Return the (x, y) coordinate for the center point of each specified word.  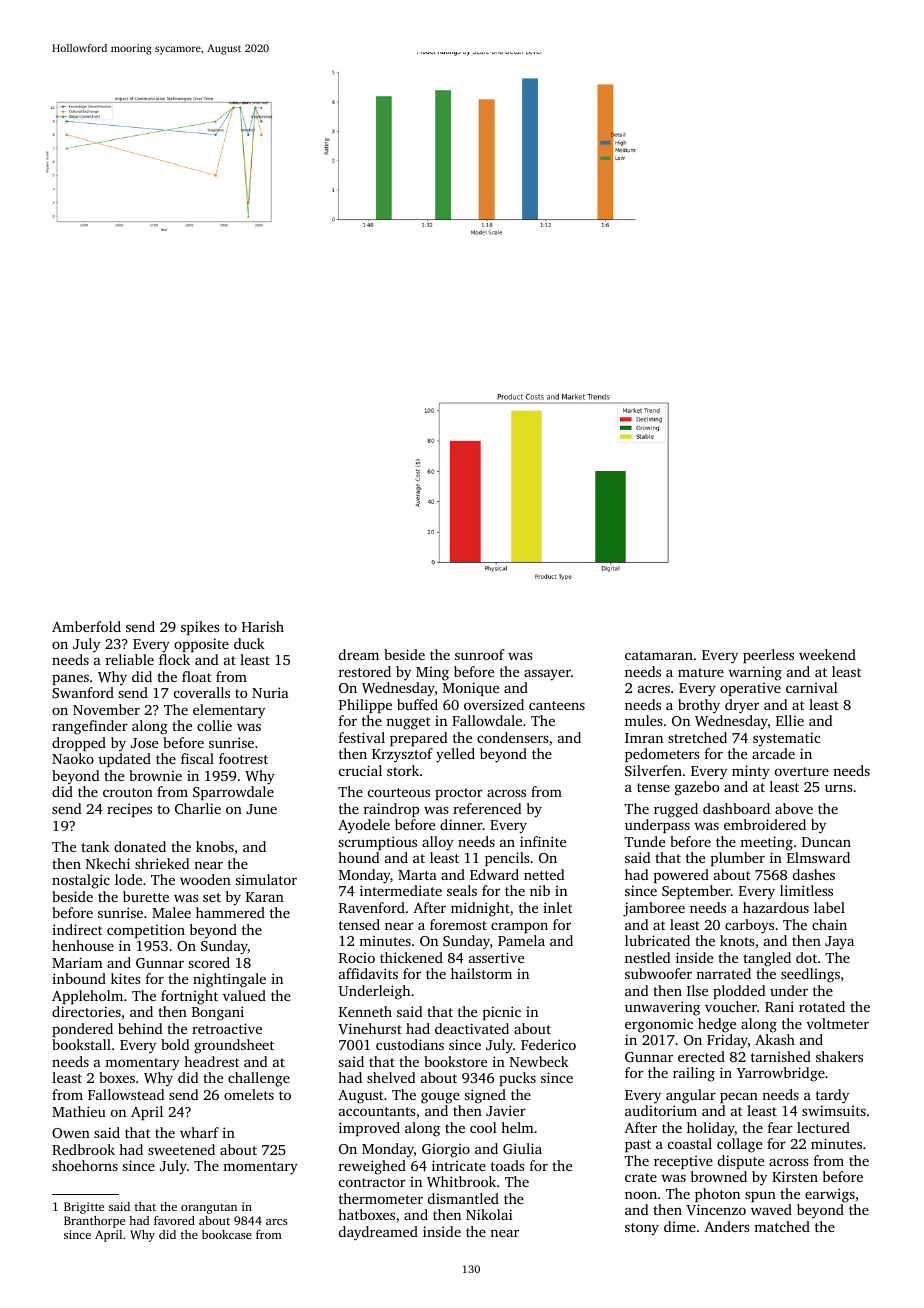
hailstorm (481, 973)
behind (140, 1028)
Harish (263, 626)
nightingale (229, 980)
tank (95, 846)
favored (174, 1220)
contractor (372, 1182)
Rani (779, 1006)
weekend (827, 654)
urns (839, 788)
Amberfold (86, 626)
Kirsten (795, 1176)
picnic (502, 1013)
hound (359, 857)
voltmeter (837, 1023)
